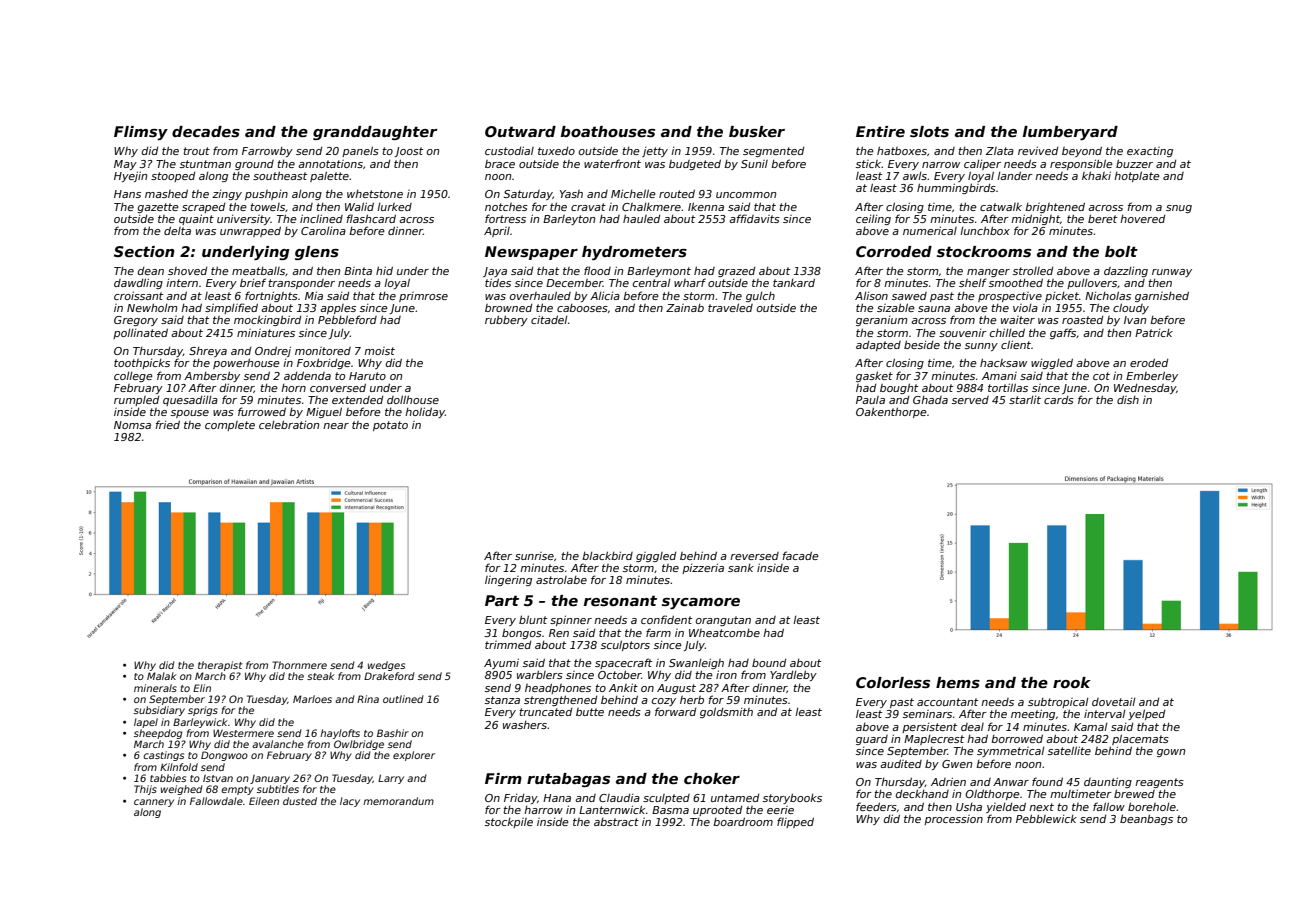 The image size is (1308, 924). Describe the element at coordinates (531, 253) in the document. I see `Newspaper` at that location.
